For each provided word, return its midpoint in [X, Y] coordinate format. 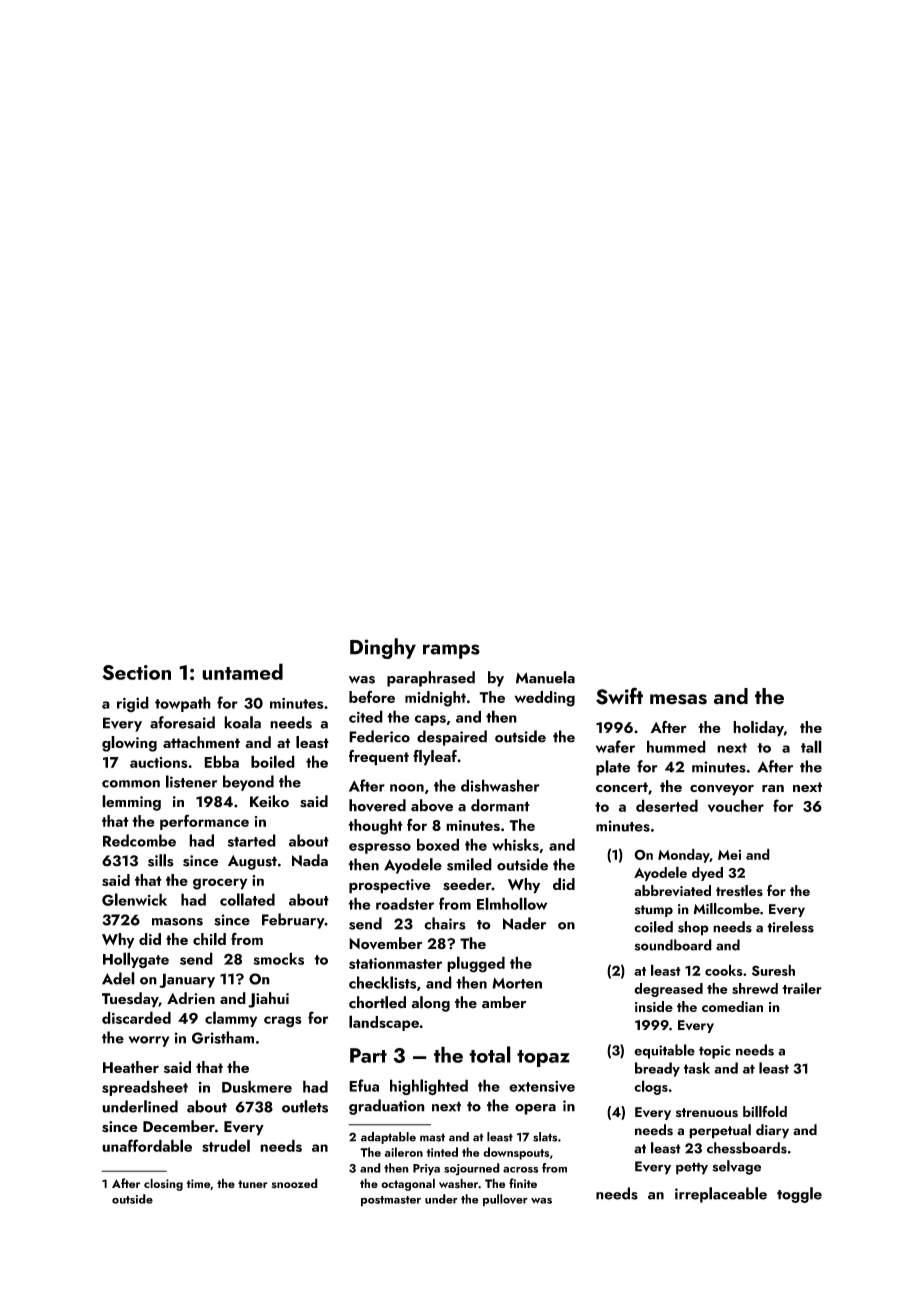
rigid [133, 704]
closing [163, 1184]
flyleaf [435, 758]
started [252, 840]
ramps [451, 651]
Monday [684, 855]
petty [692, 1168]
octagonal [408, 1184]
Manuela [545, 677]
